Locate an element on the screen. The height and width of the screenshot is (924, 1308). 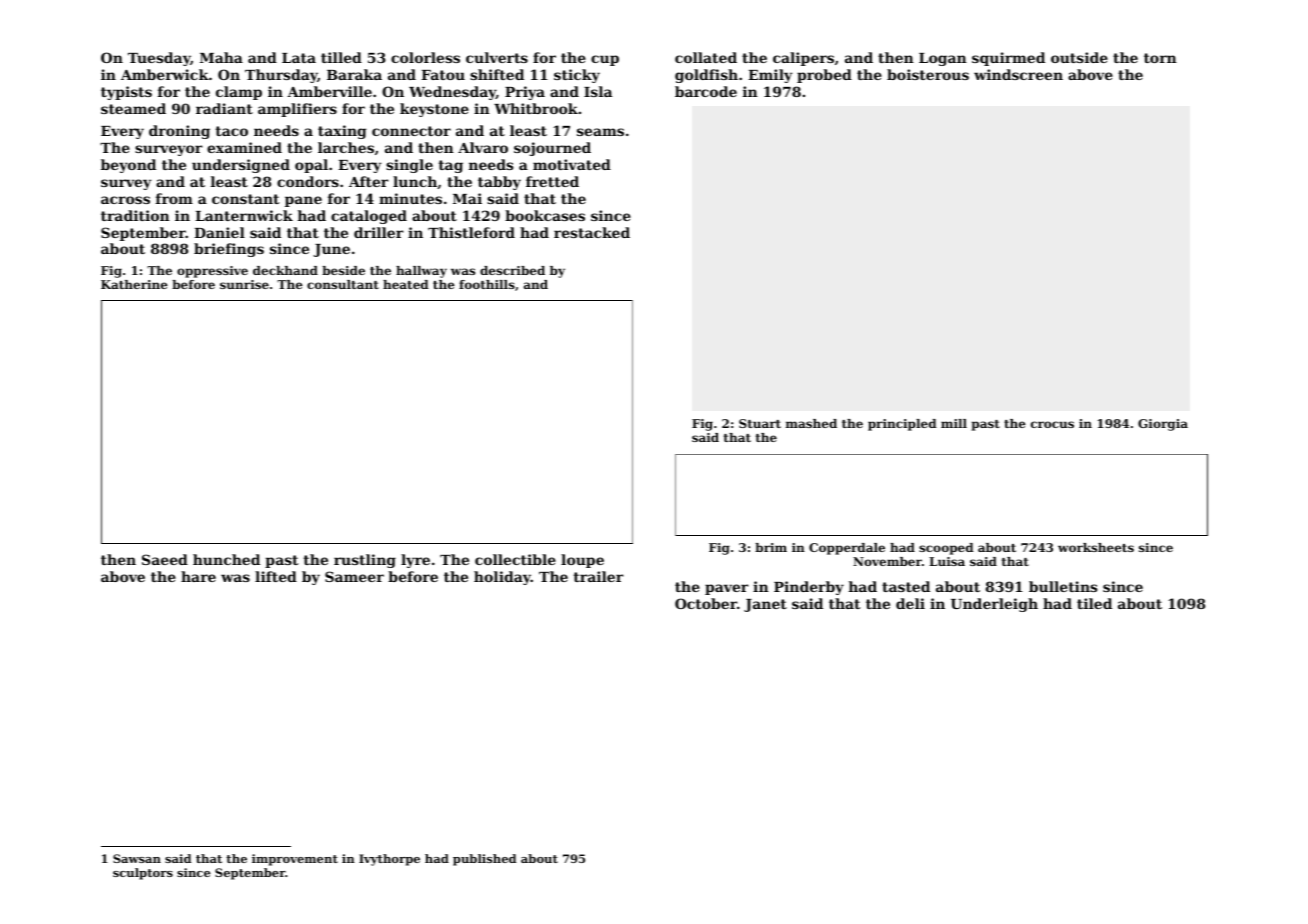
Lata is located at coordinates (299, 58).
